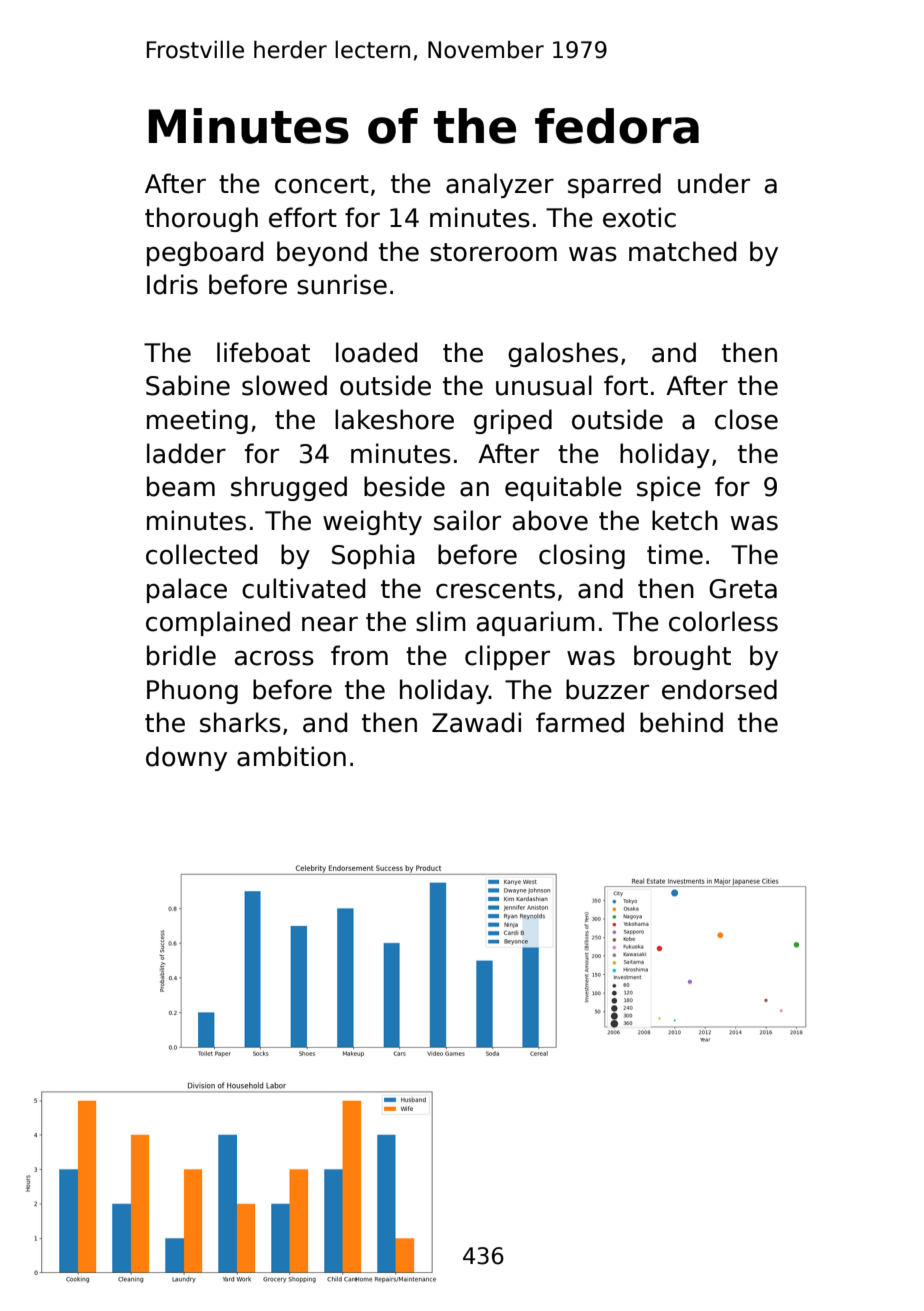  What do you see at coordinates (289, 488) in the screenshot?
I see `shrugged` at bounding box center [289, 488].
